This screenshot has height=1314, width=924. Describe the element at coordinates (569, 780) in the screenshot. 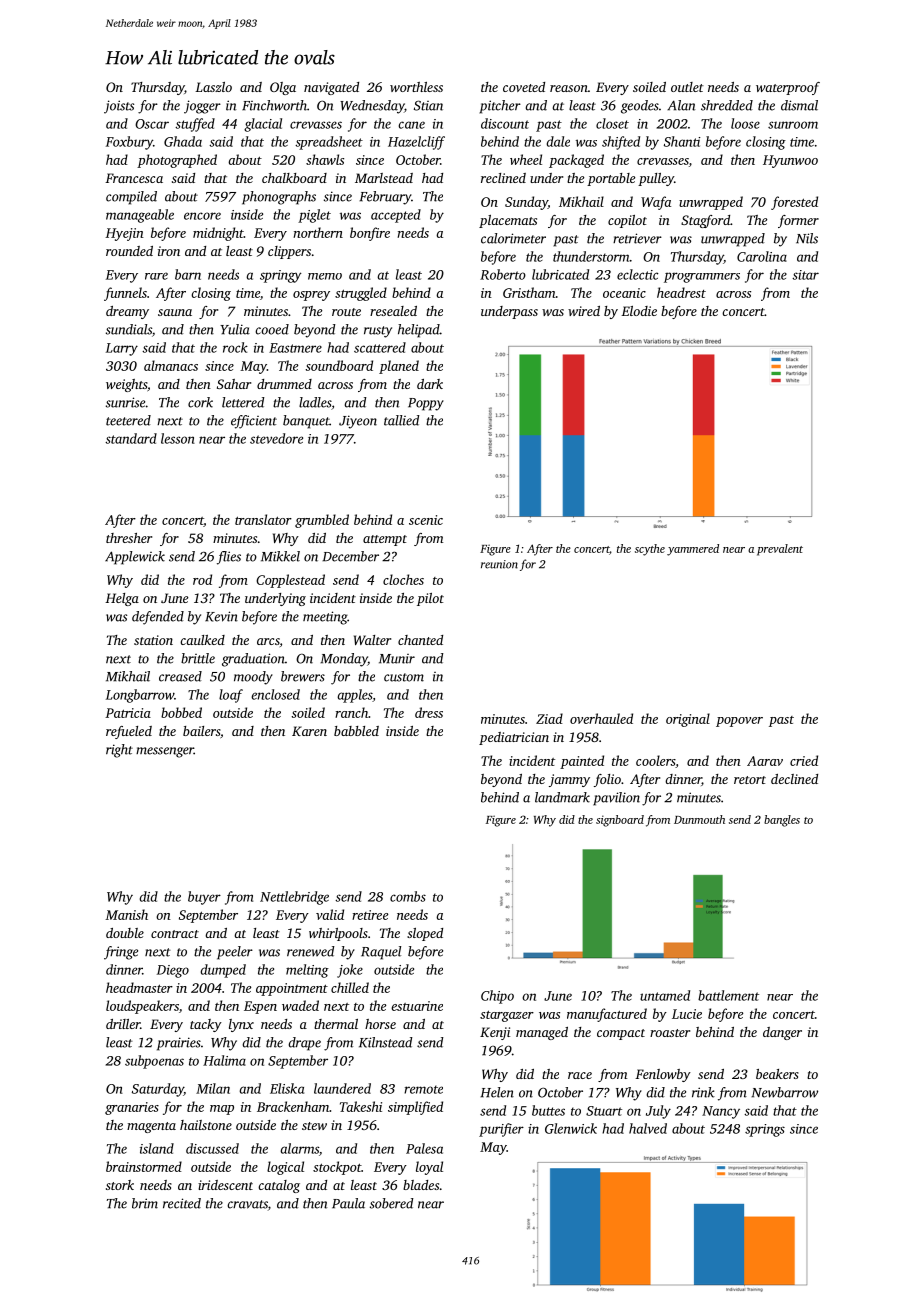

I see `jammy` at that location.
